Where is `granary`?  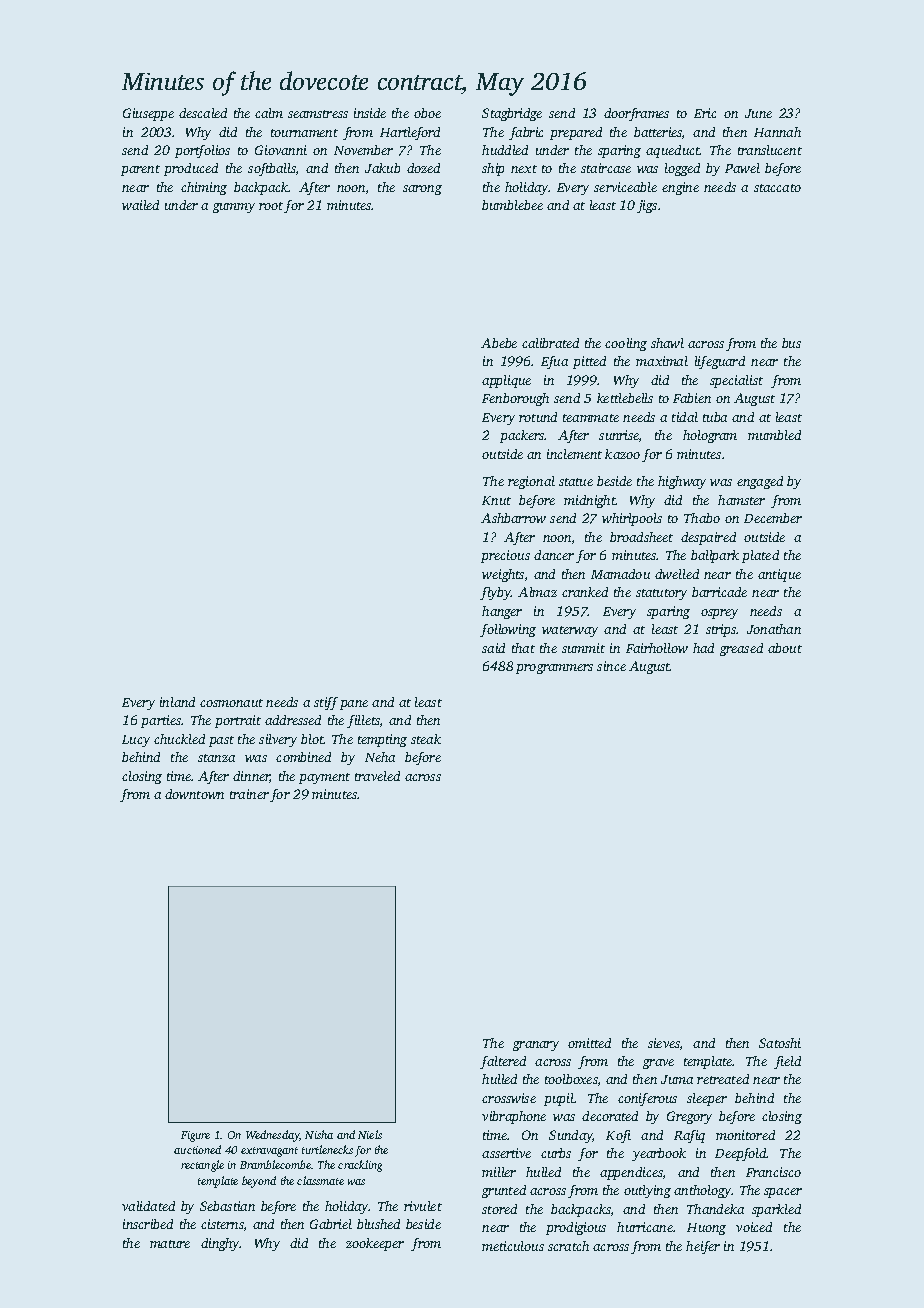 granary is located at coordinates (536, 1046).
